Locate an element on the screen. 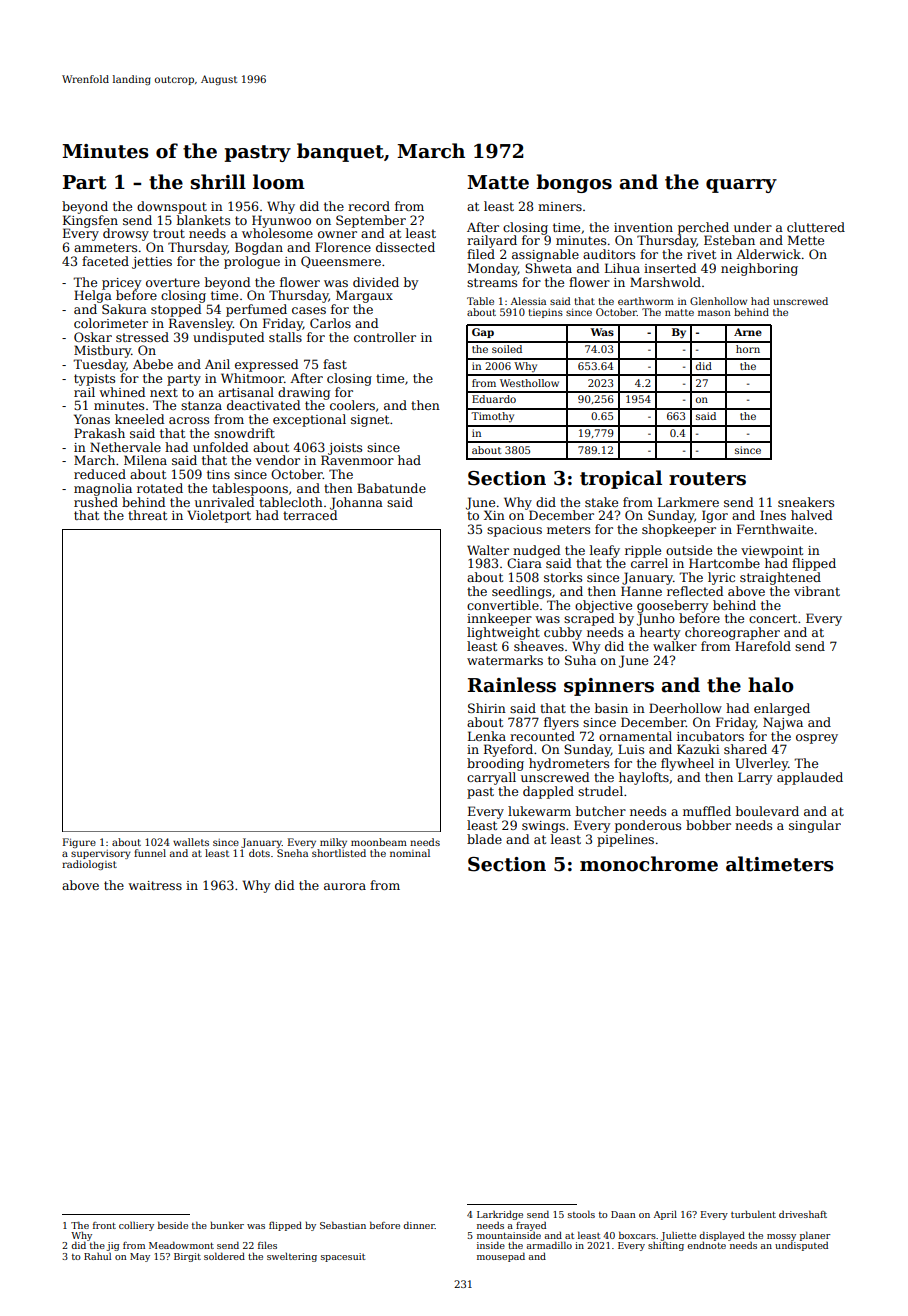  terraced is located at coordinates (310, 515).
